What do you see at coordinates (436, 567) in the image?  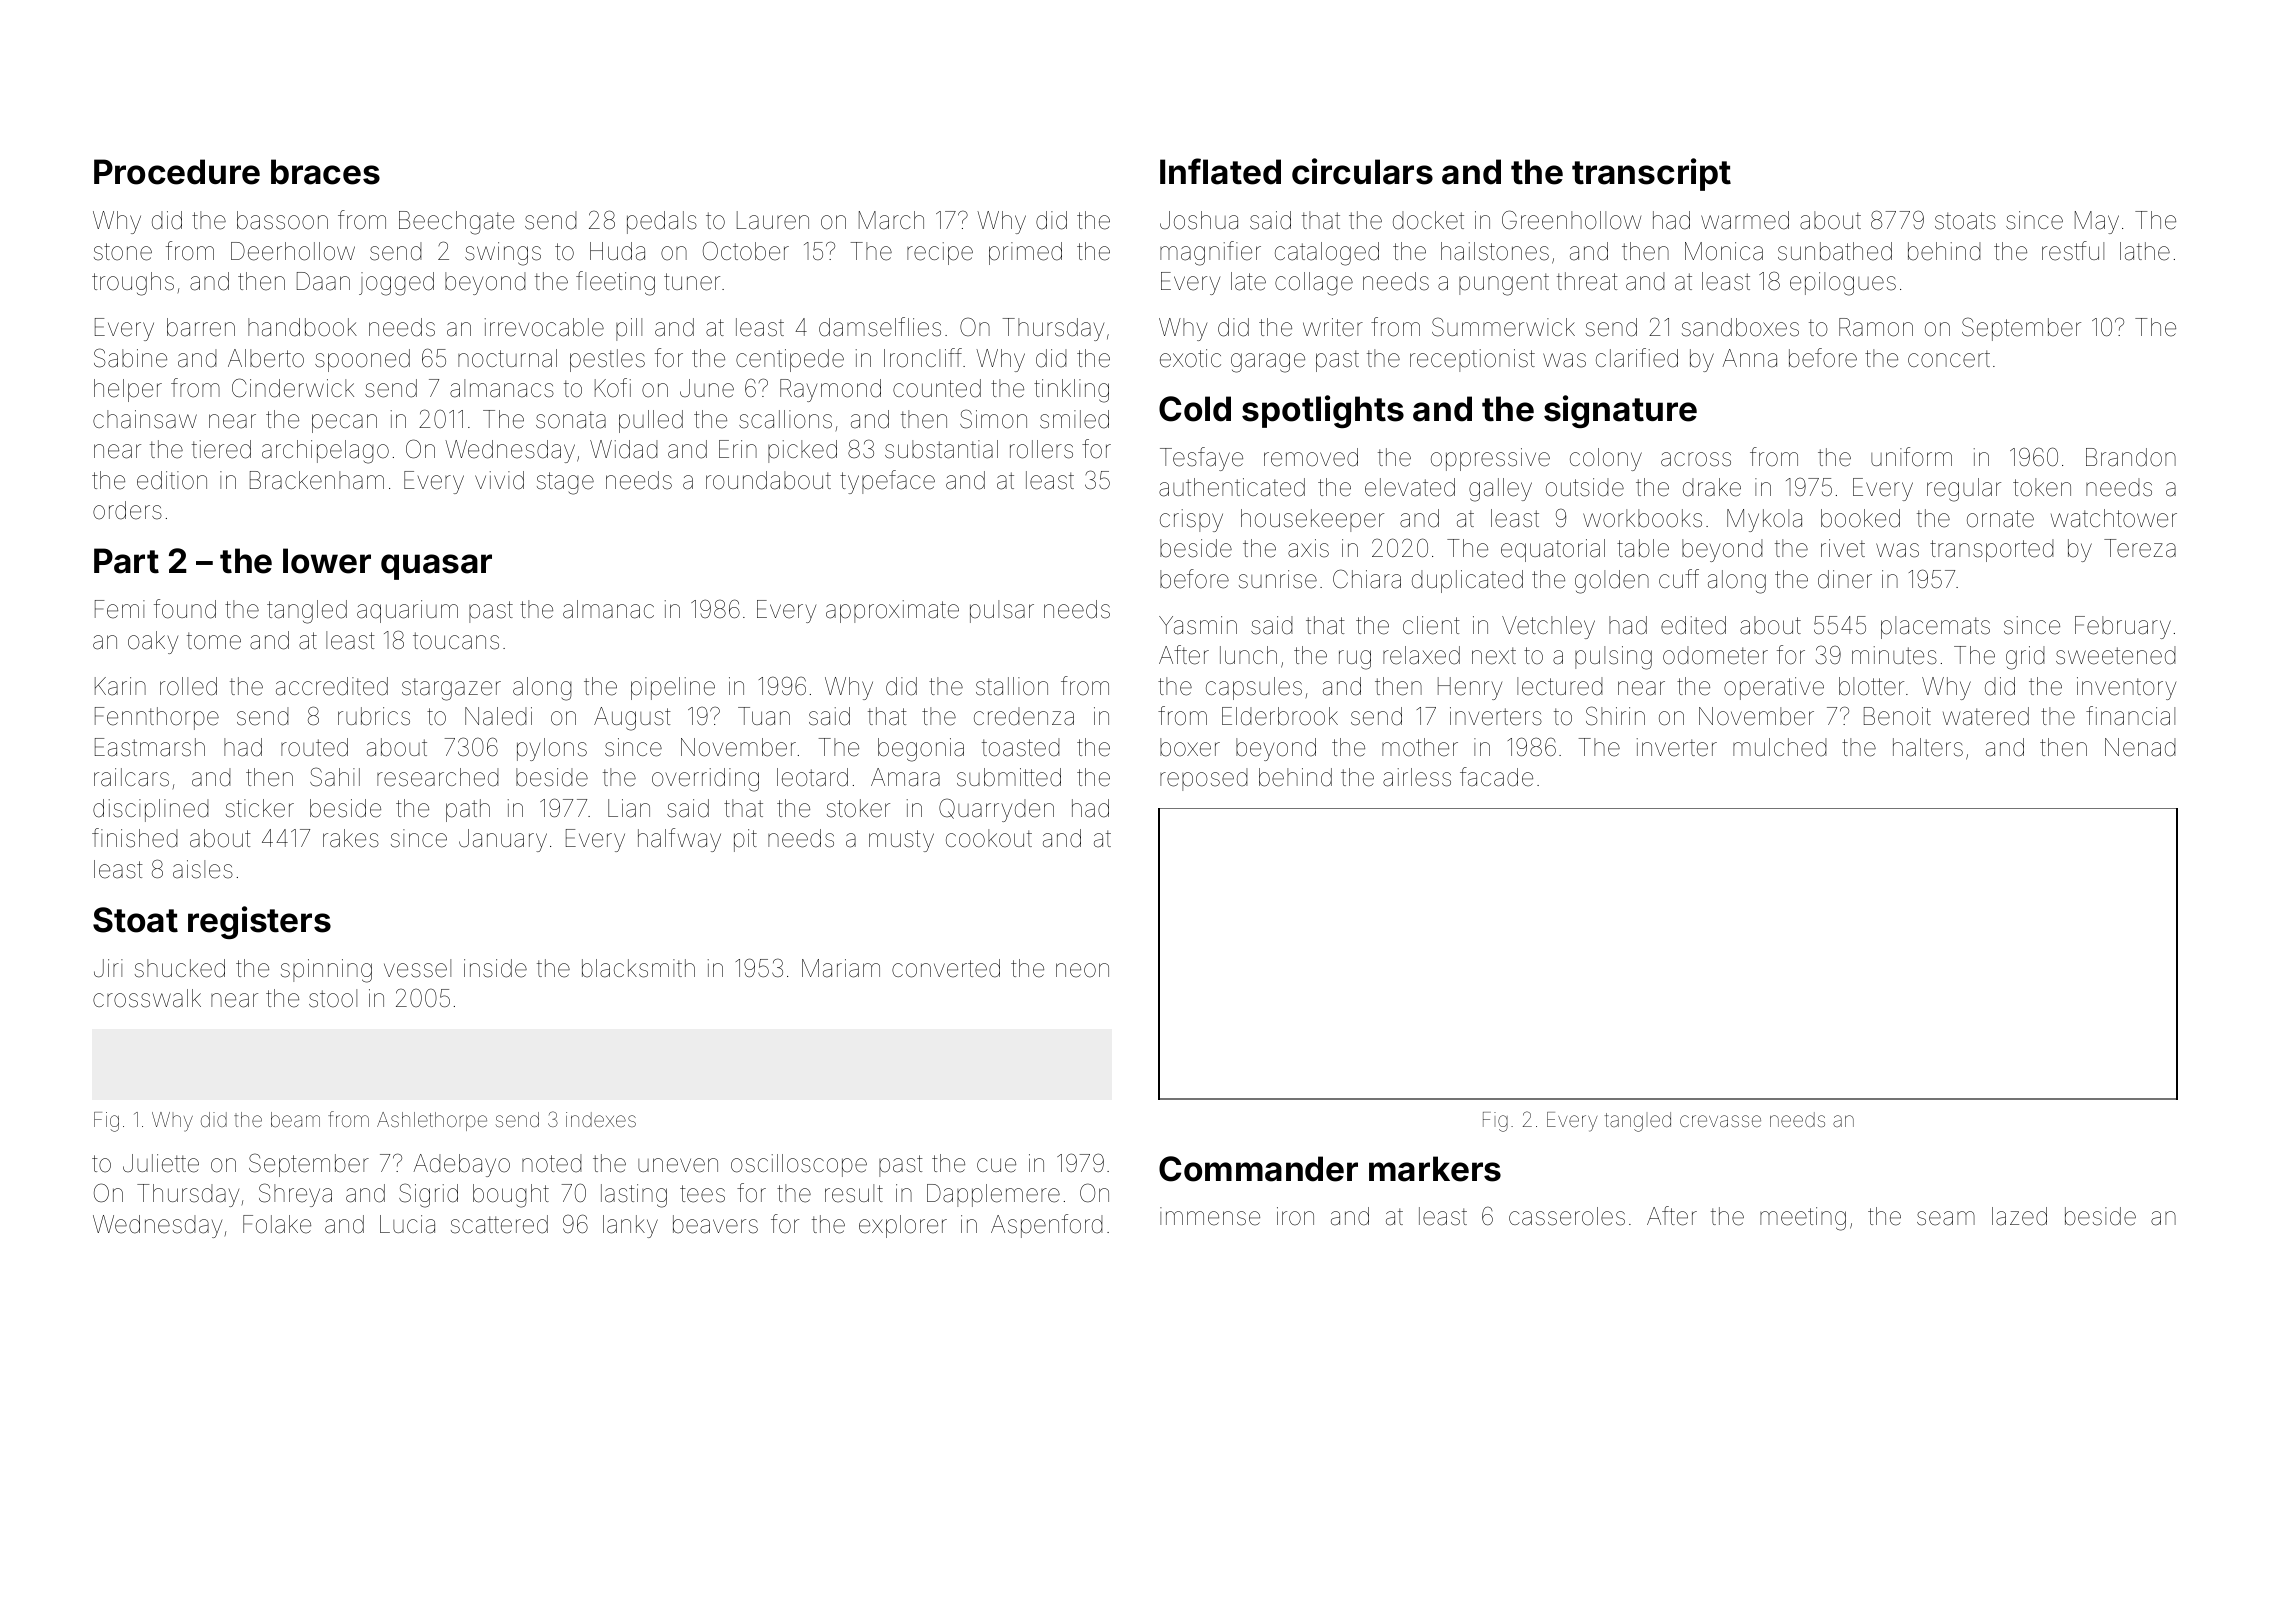 I see `quasar` at bounding box center [436, 567].
